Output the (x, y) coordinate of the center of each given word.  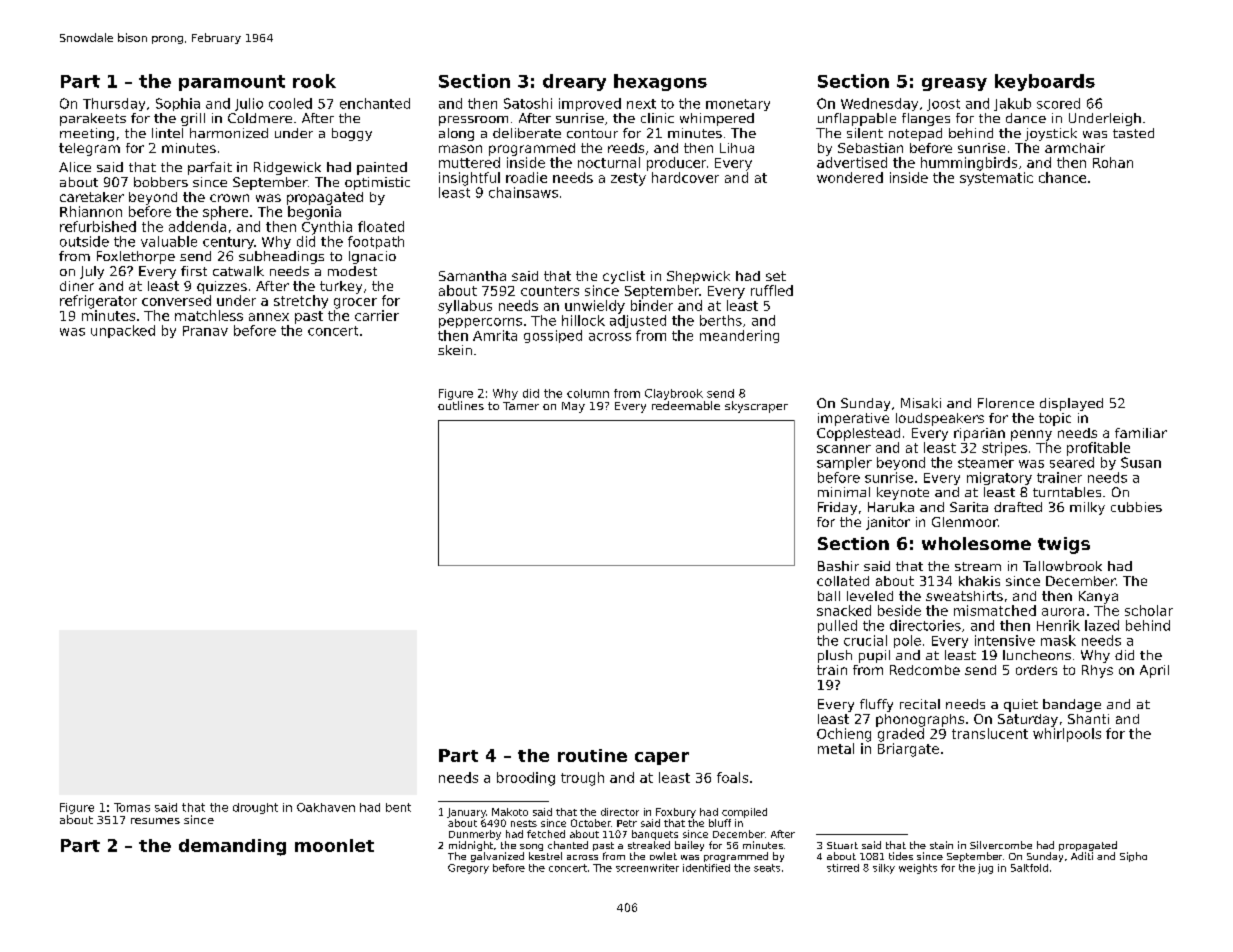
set (776, 276)
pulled (837, 626)
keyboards (1045, 82)
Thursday (114, 104)
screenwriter (647, 868)
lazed (1102, 625)
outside (84, 241)
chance (1062, 177)
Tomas (132, 807)
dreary (574, 82)
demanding (232, 847)
